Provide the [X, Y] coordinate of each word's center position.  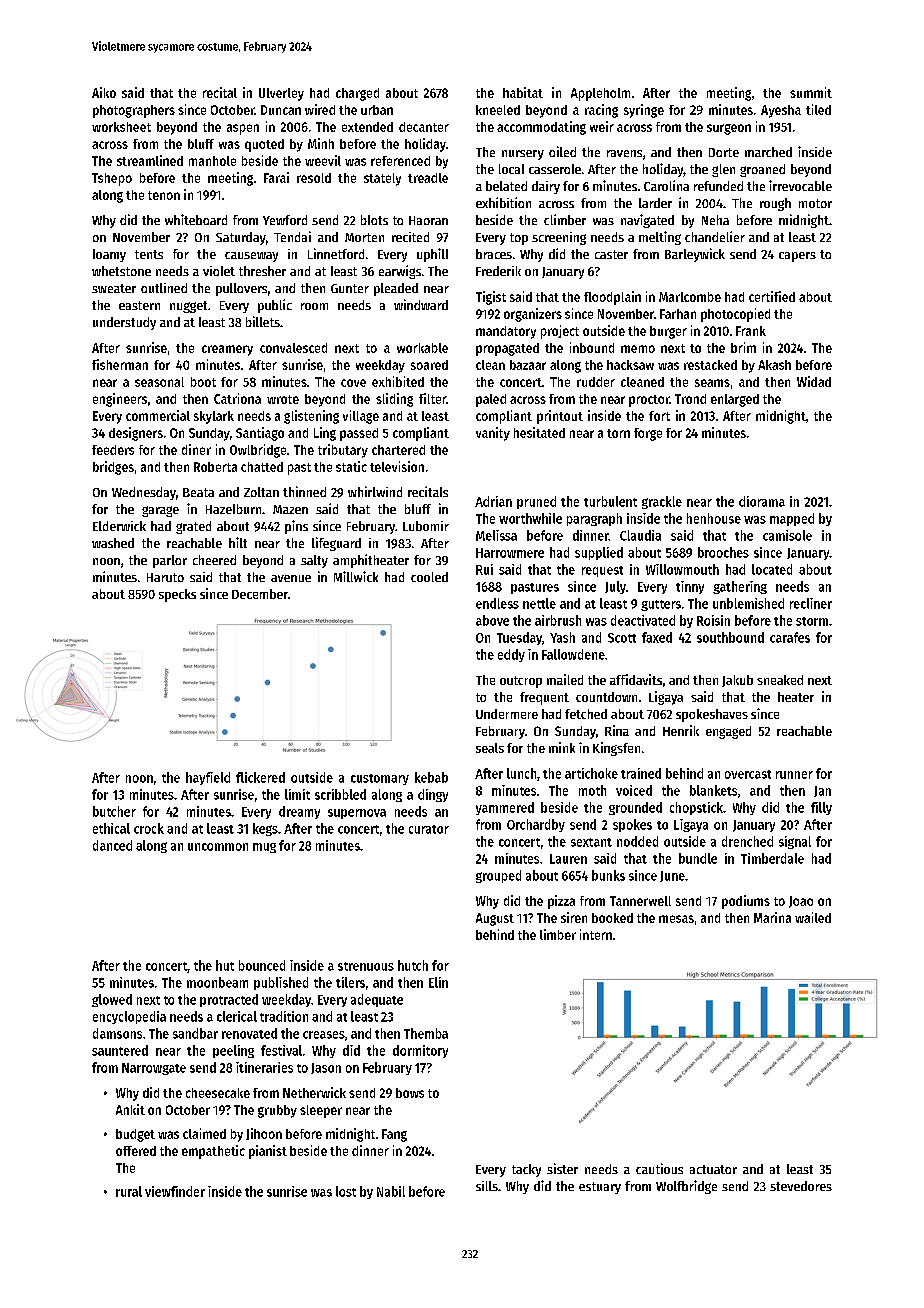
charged [357, 94]
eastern [139, 305]
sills [487, 1186]
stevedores [801, 1186]
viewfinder [175, 1191]
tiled [818, 109]
